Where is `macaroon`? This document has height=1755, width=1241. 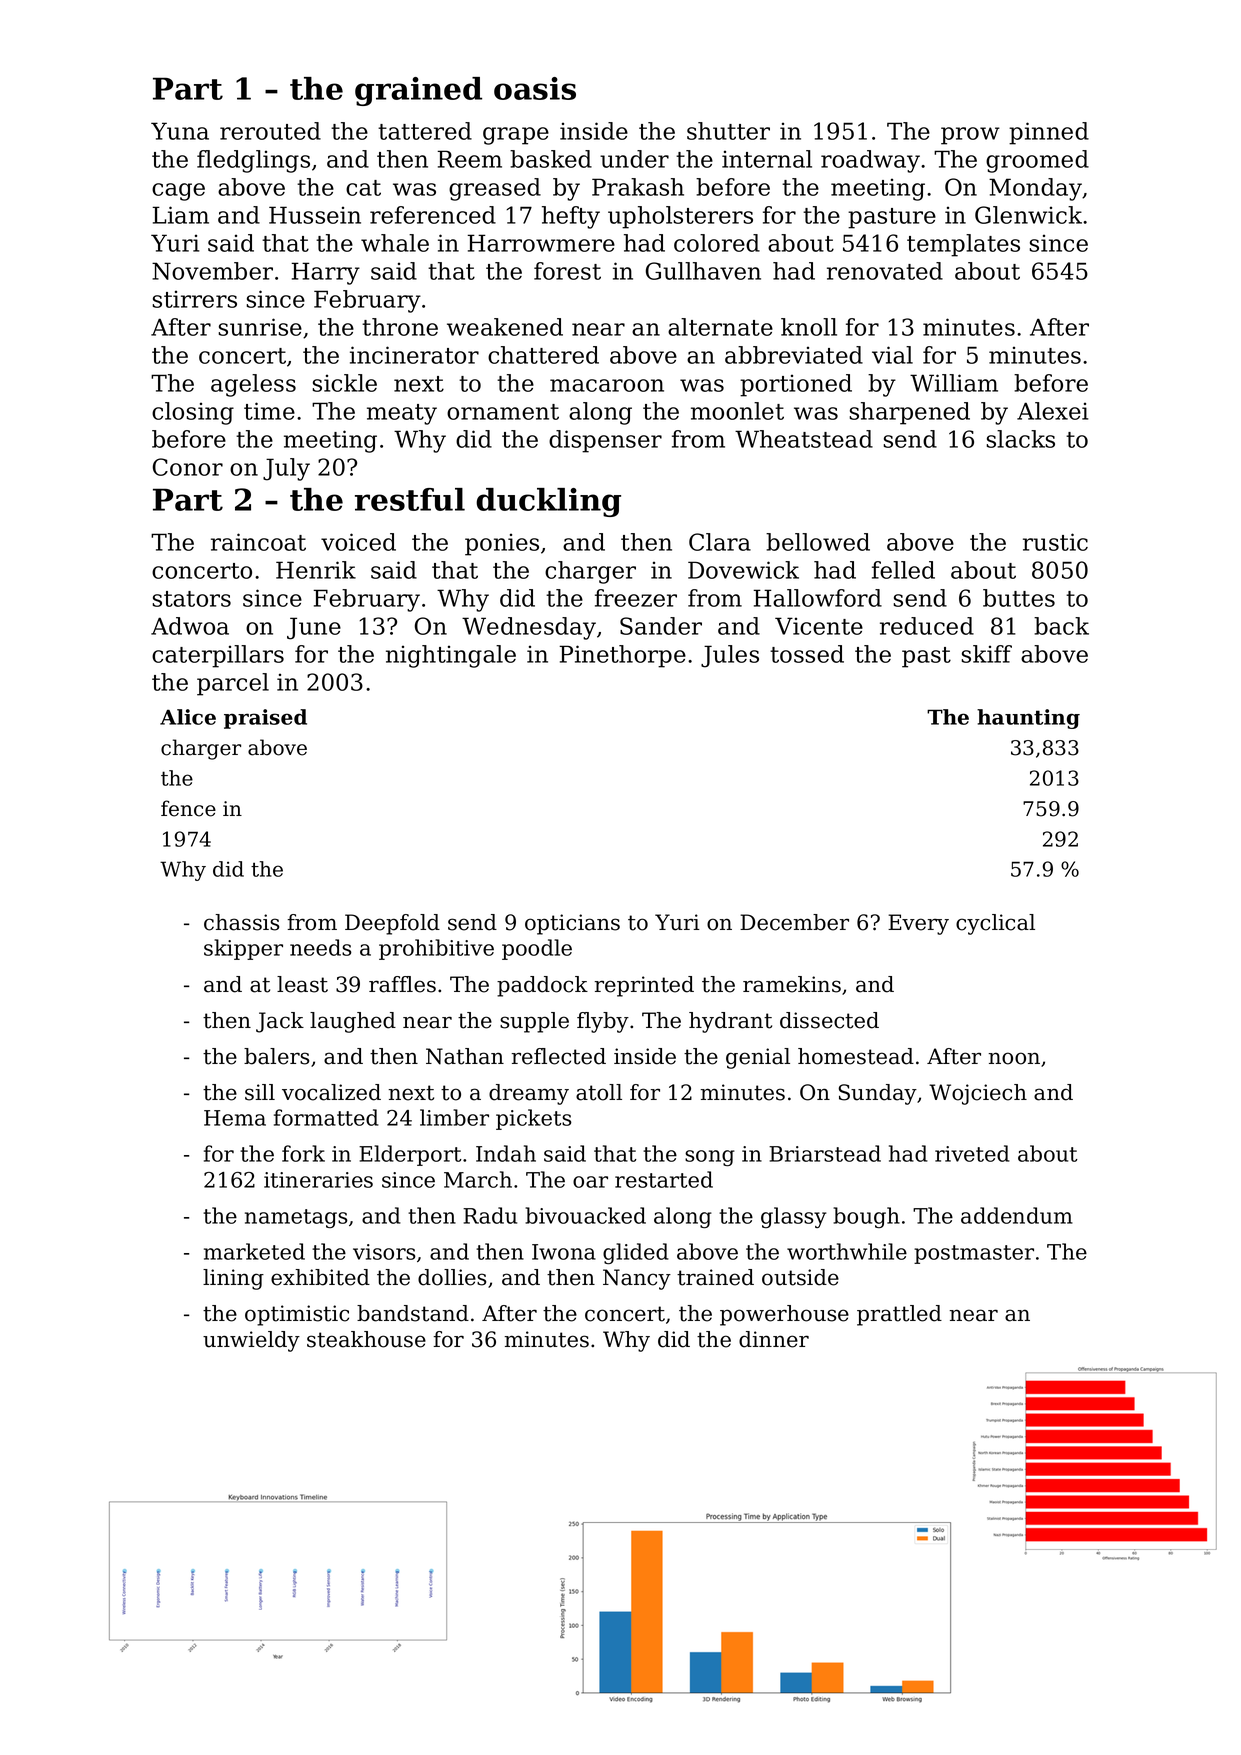
macaroon is located at coordinates (607, 385).
